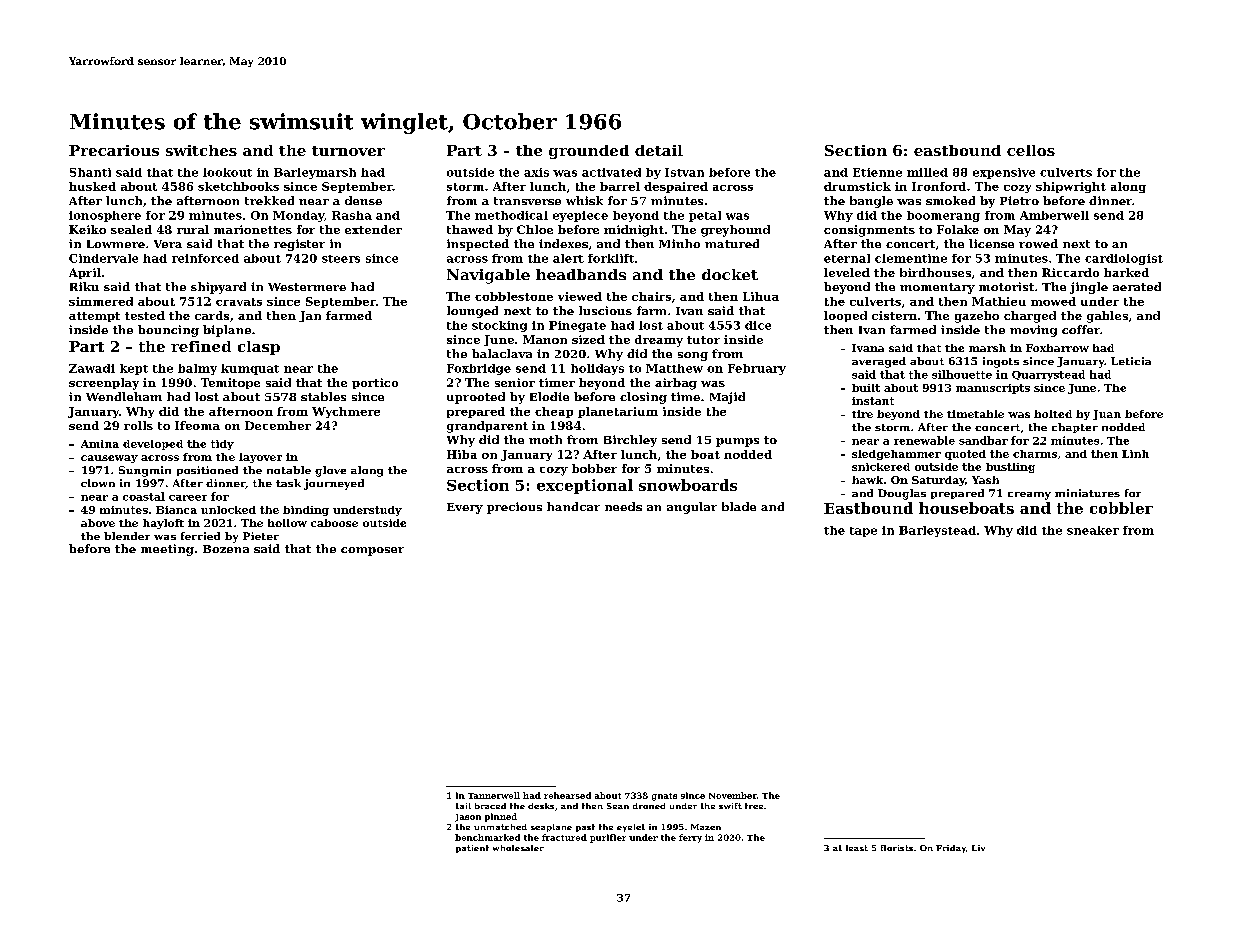  What do you see at coordinates (468, 818) in the document?
I see `Jason` at bounding box center [468, 818].
